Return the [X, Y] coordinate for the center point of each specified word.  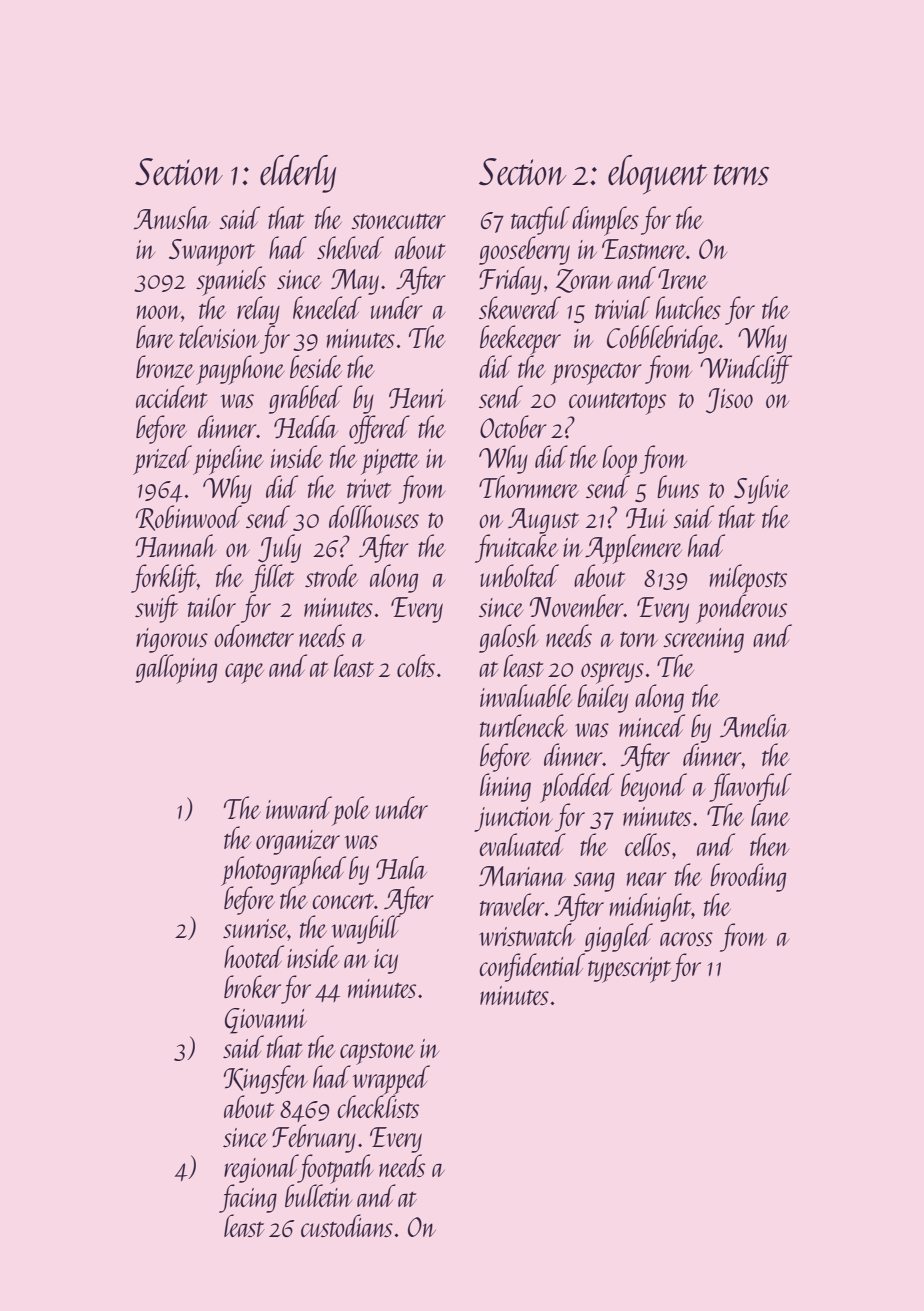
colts [416, 665]
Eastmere [644, 249]
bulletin [318, 1195]
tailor [212, 605]
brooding [748, 877]
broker [252, 986]
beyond [654, 787]
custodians [347, 1225]
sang [594, 882]
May [355, 282]
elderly [298, 174]
